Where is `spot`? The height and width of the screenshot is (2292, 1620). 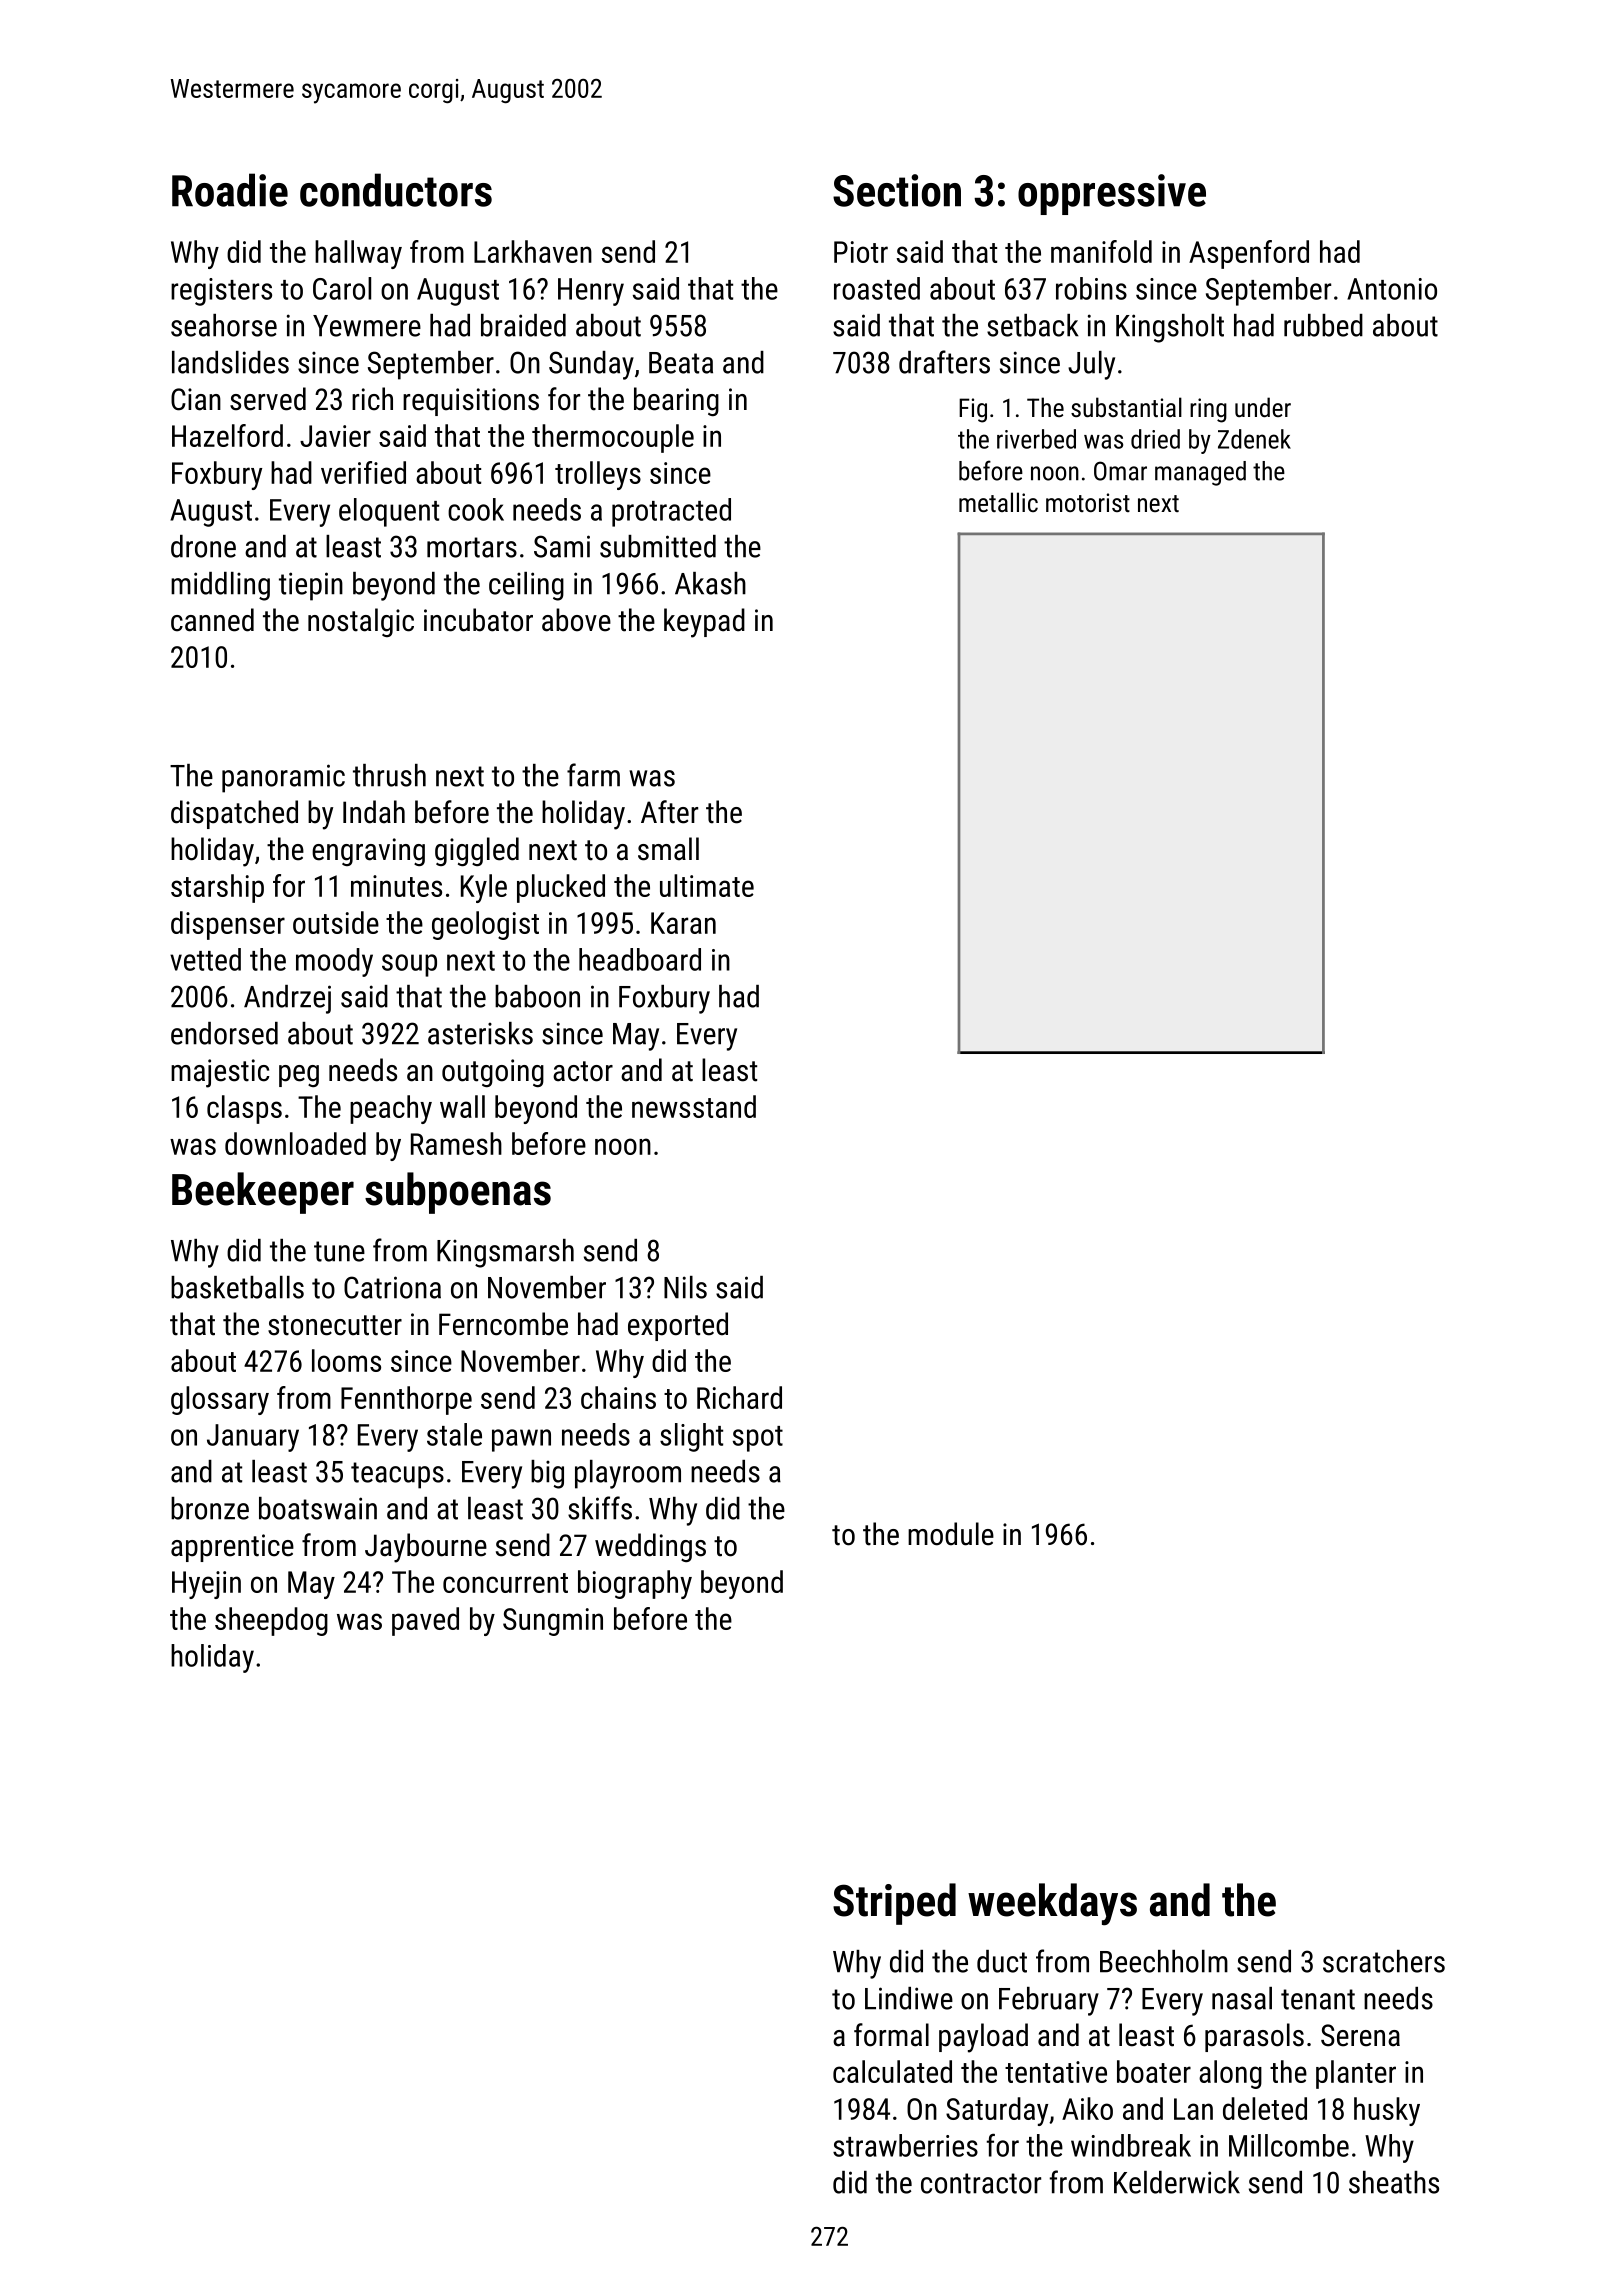 spot is located at coordinates (758, 1439).
